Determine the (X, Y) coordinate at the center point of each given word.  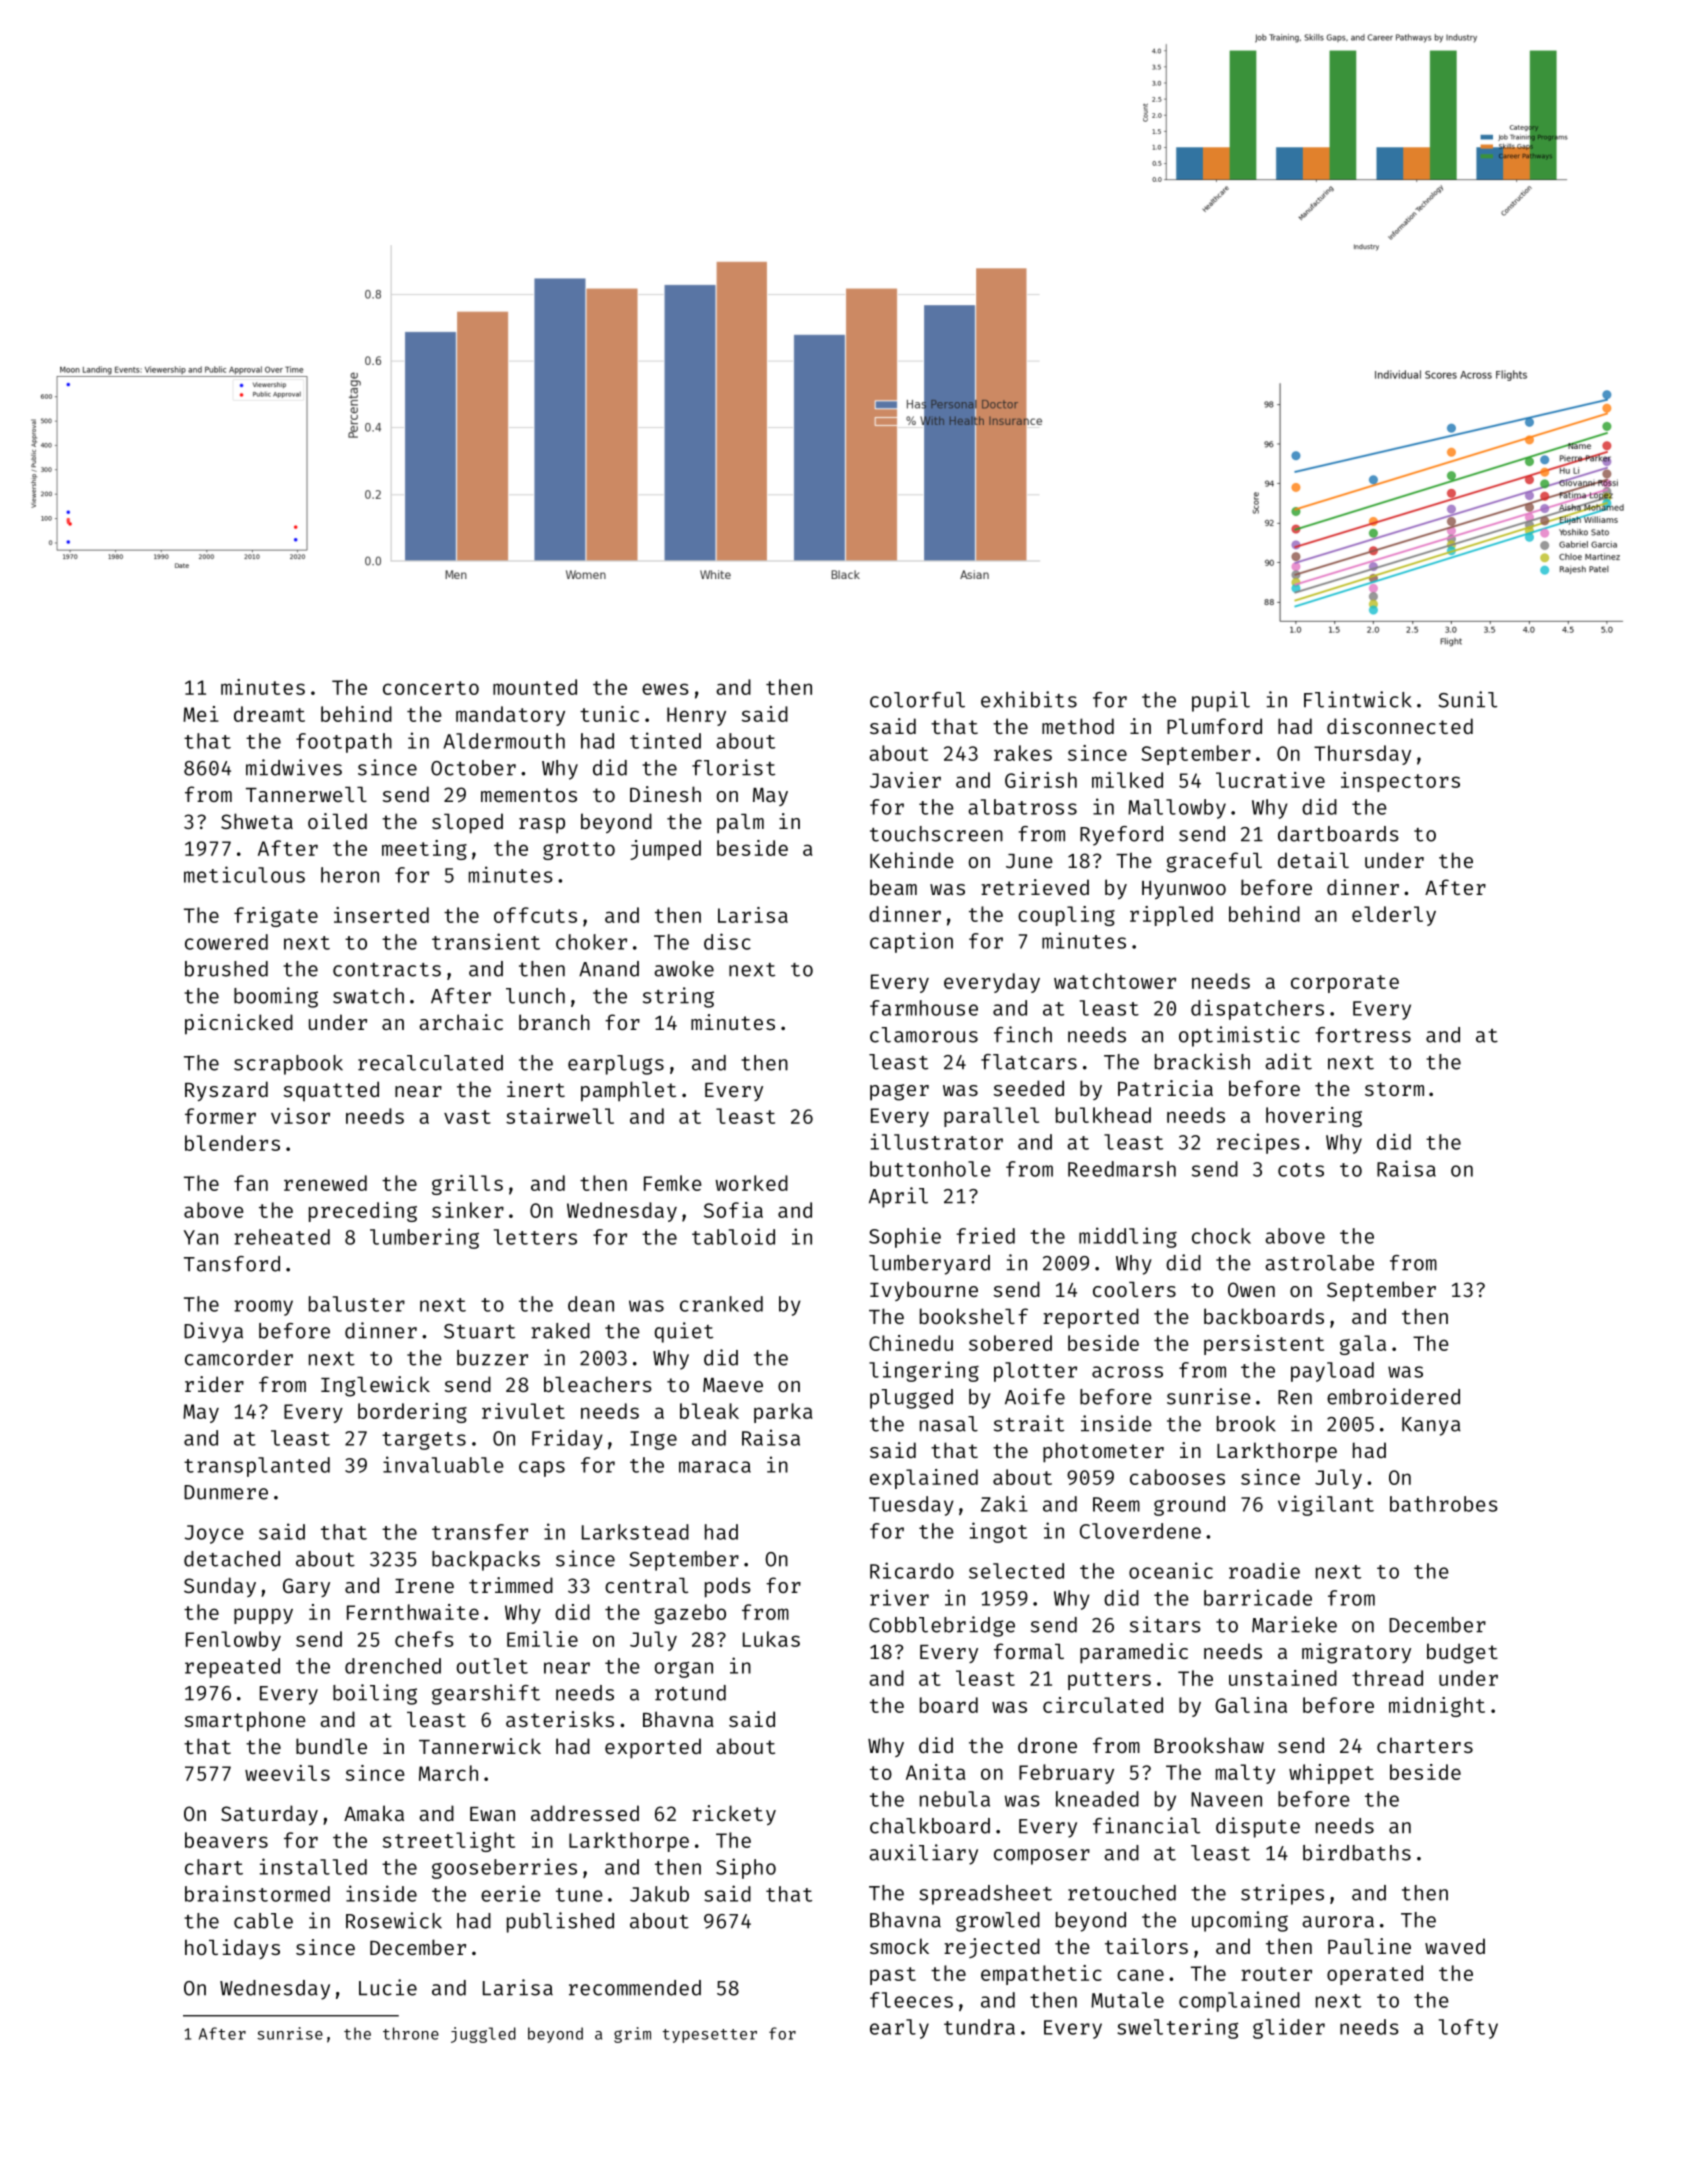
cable (263, 1921)
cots (1301, 1170)
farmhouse (924, 1008)
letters (535, 1237)
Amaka (374, 1813)
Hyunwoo (1184, 890)
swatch (368, 996)
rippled (1171, 916)
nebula (955, 1799)
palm (740, 823)
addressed (585, 1813)
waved (1455, 1946)
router (1276, 1974)
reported (1091, 1318)
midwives (294, 767)
